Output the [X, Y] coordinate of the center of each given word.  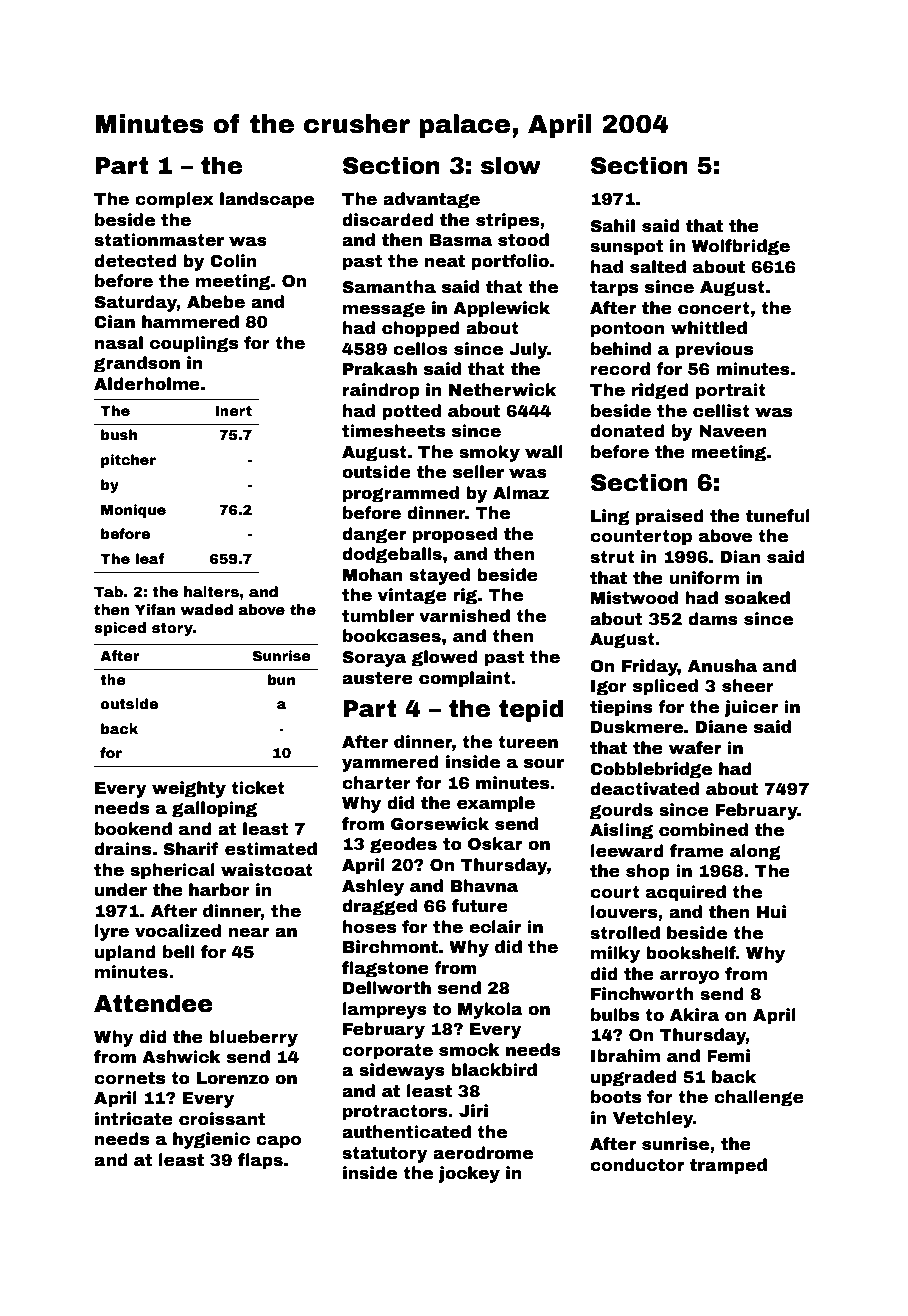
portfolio [510, 262]
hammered [190, 322]
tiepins [621, 708]
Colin [233, 261]
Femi [728, 1056]
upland [125, 953]
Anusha [722, 666]
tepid [531, 710]
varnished [464, 616]
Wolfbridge [741, 247]
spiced [120, 629]
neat [445, 261]
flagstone [385, 969]
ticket [258, 788]
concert [714, 308]
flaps [260, 1161]
